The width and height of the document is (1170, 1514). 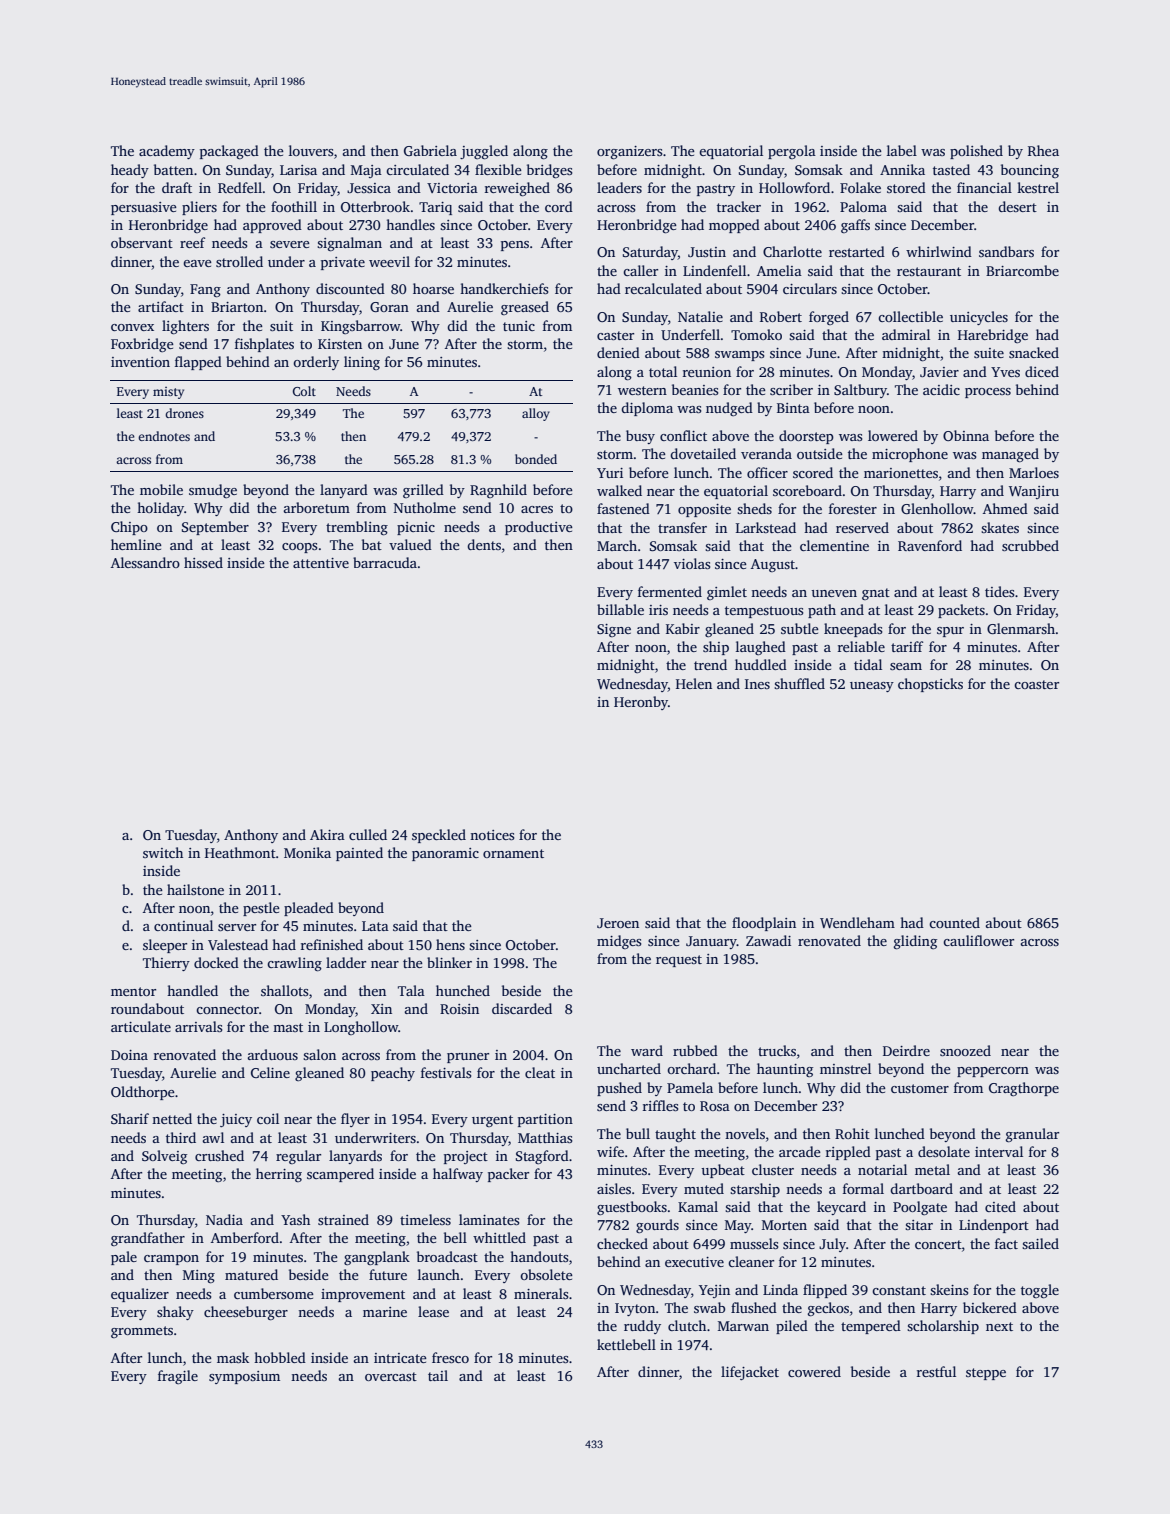 I want to click on hissed, so click(x=203, y=562).
